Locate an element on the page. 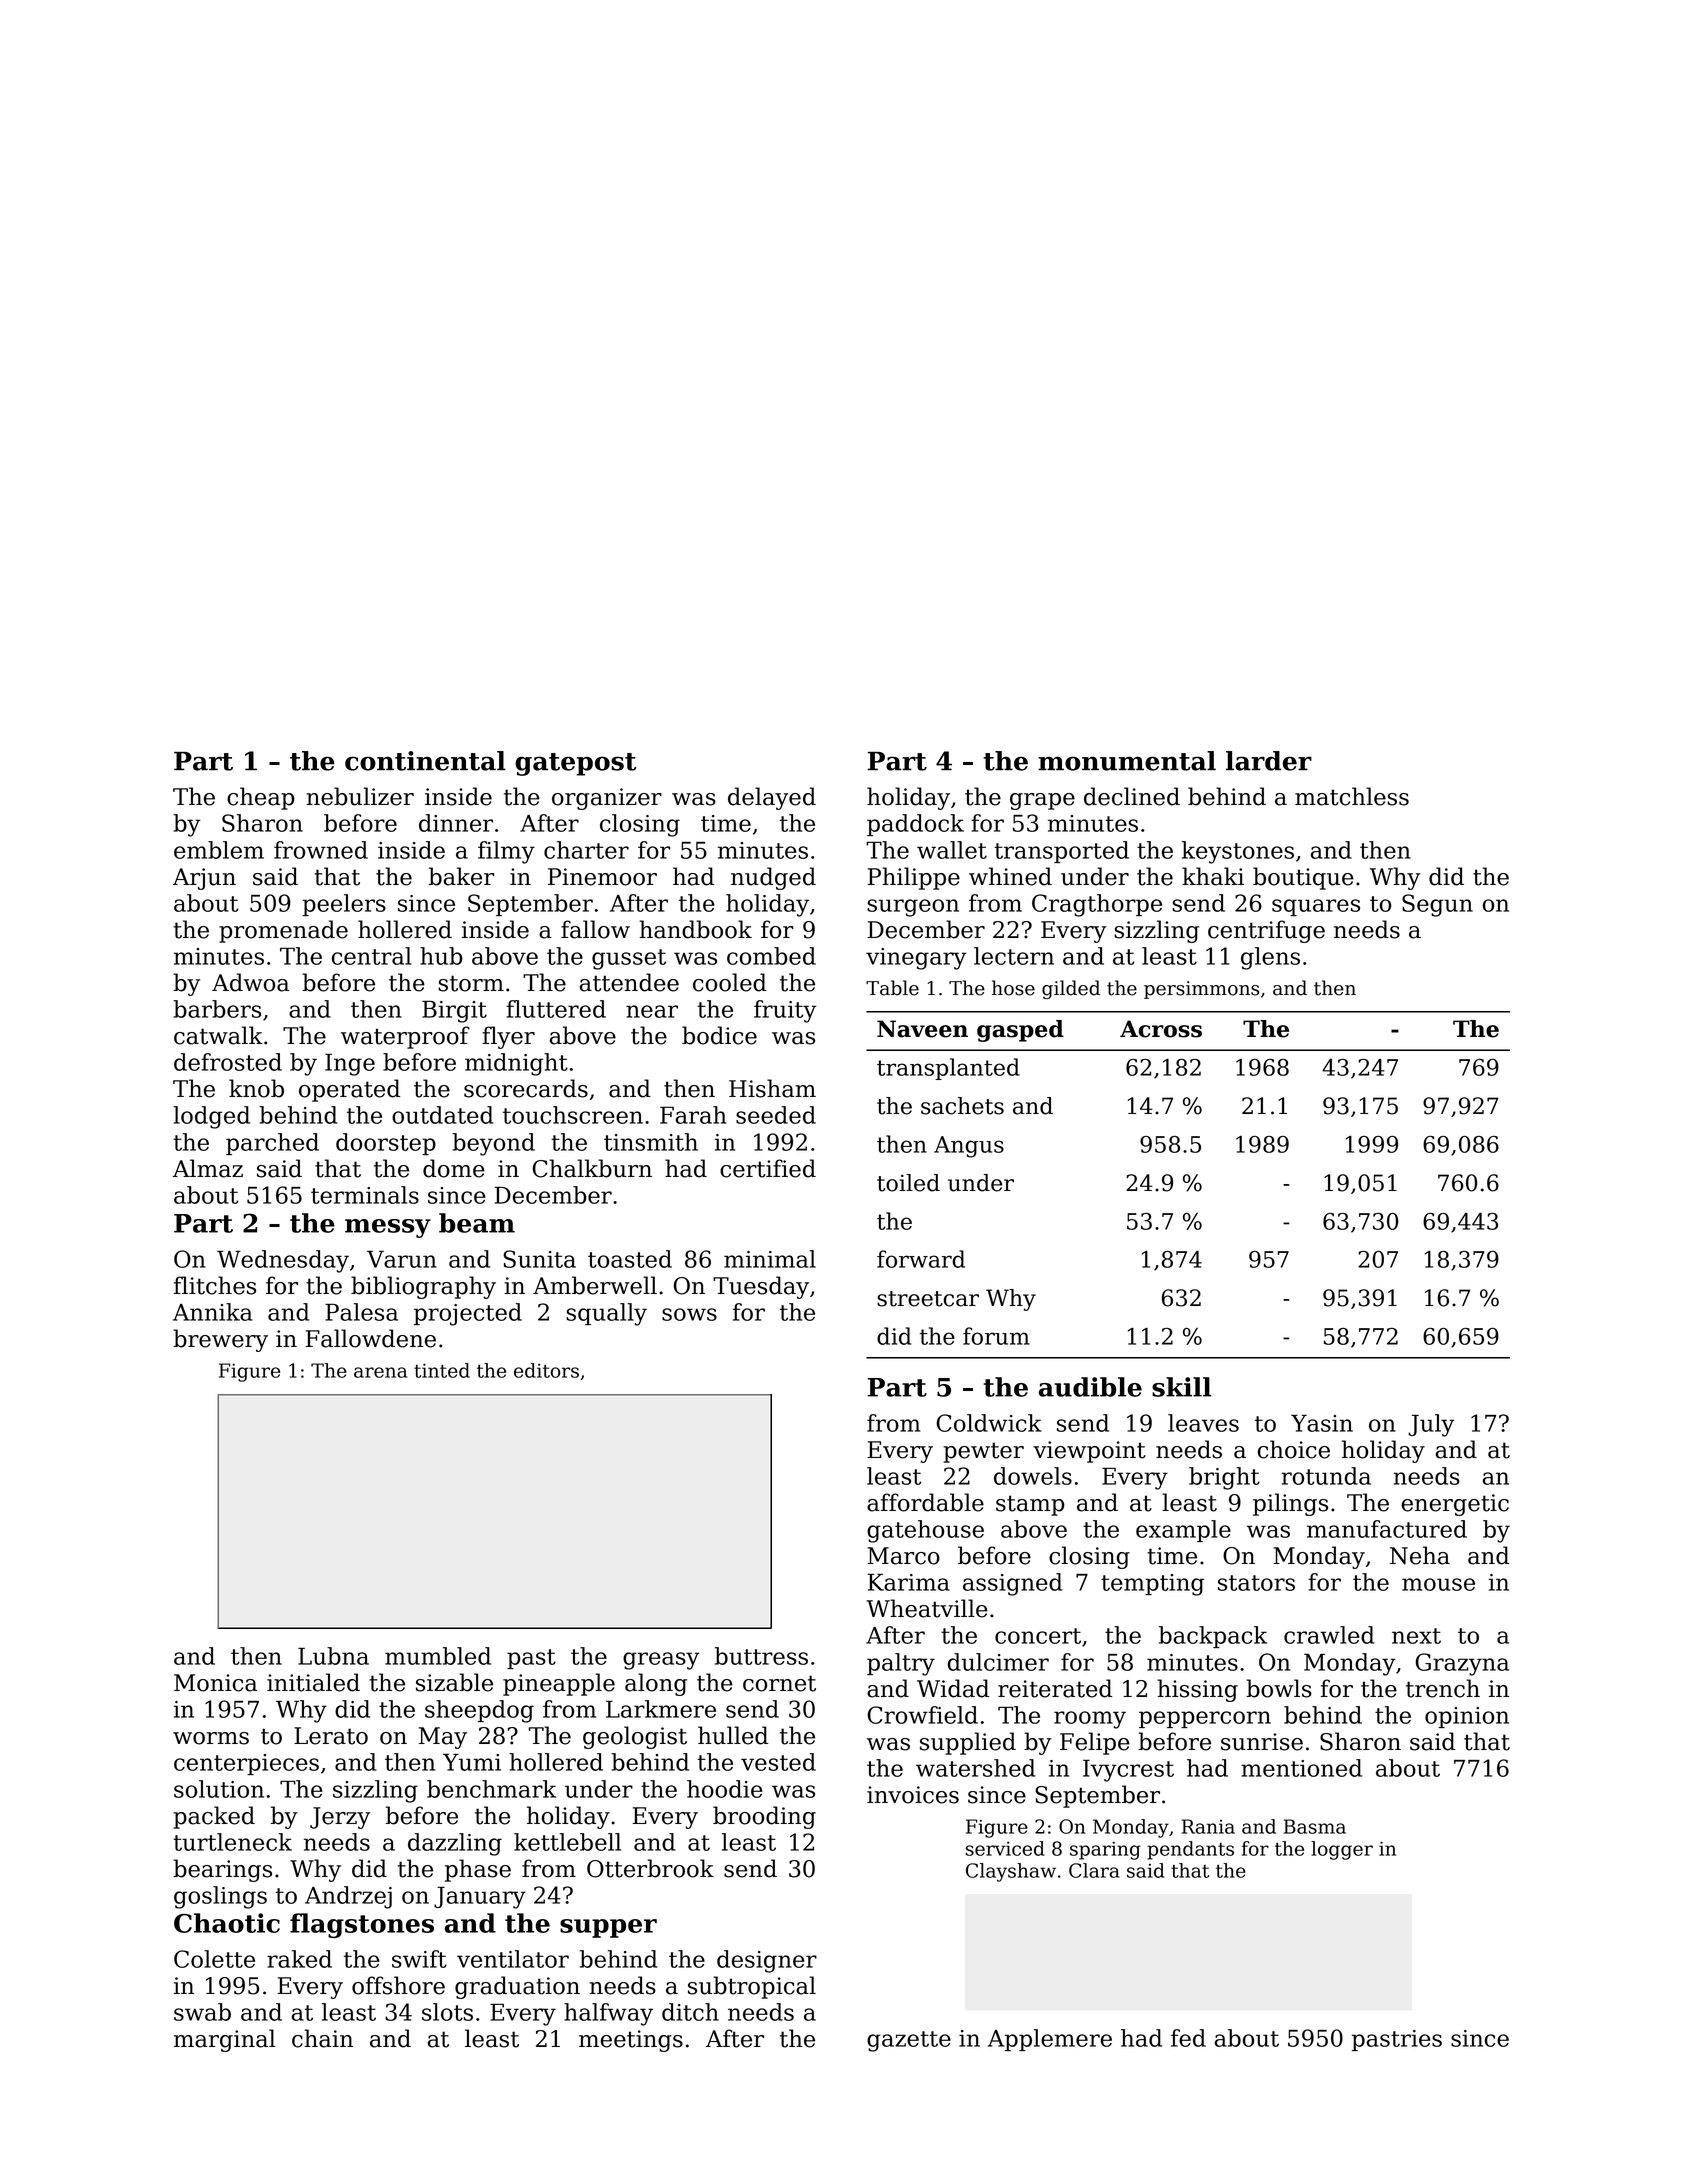 Image resolution: width=1683 pixels, height=2178 pixels. initialed is located at coordinates (313, 1682).
